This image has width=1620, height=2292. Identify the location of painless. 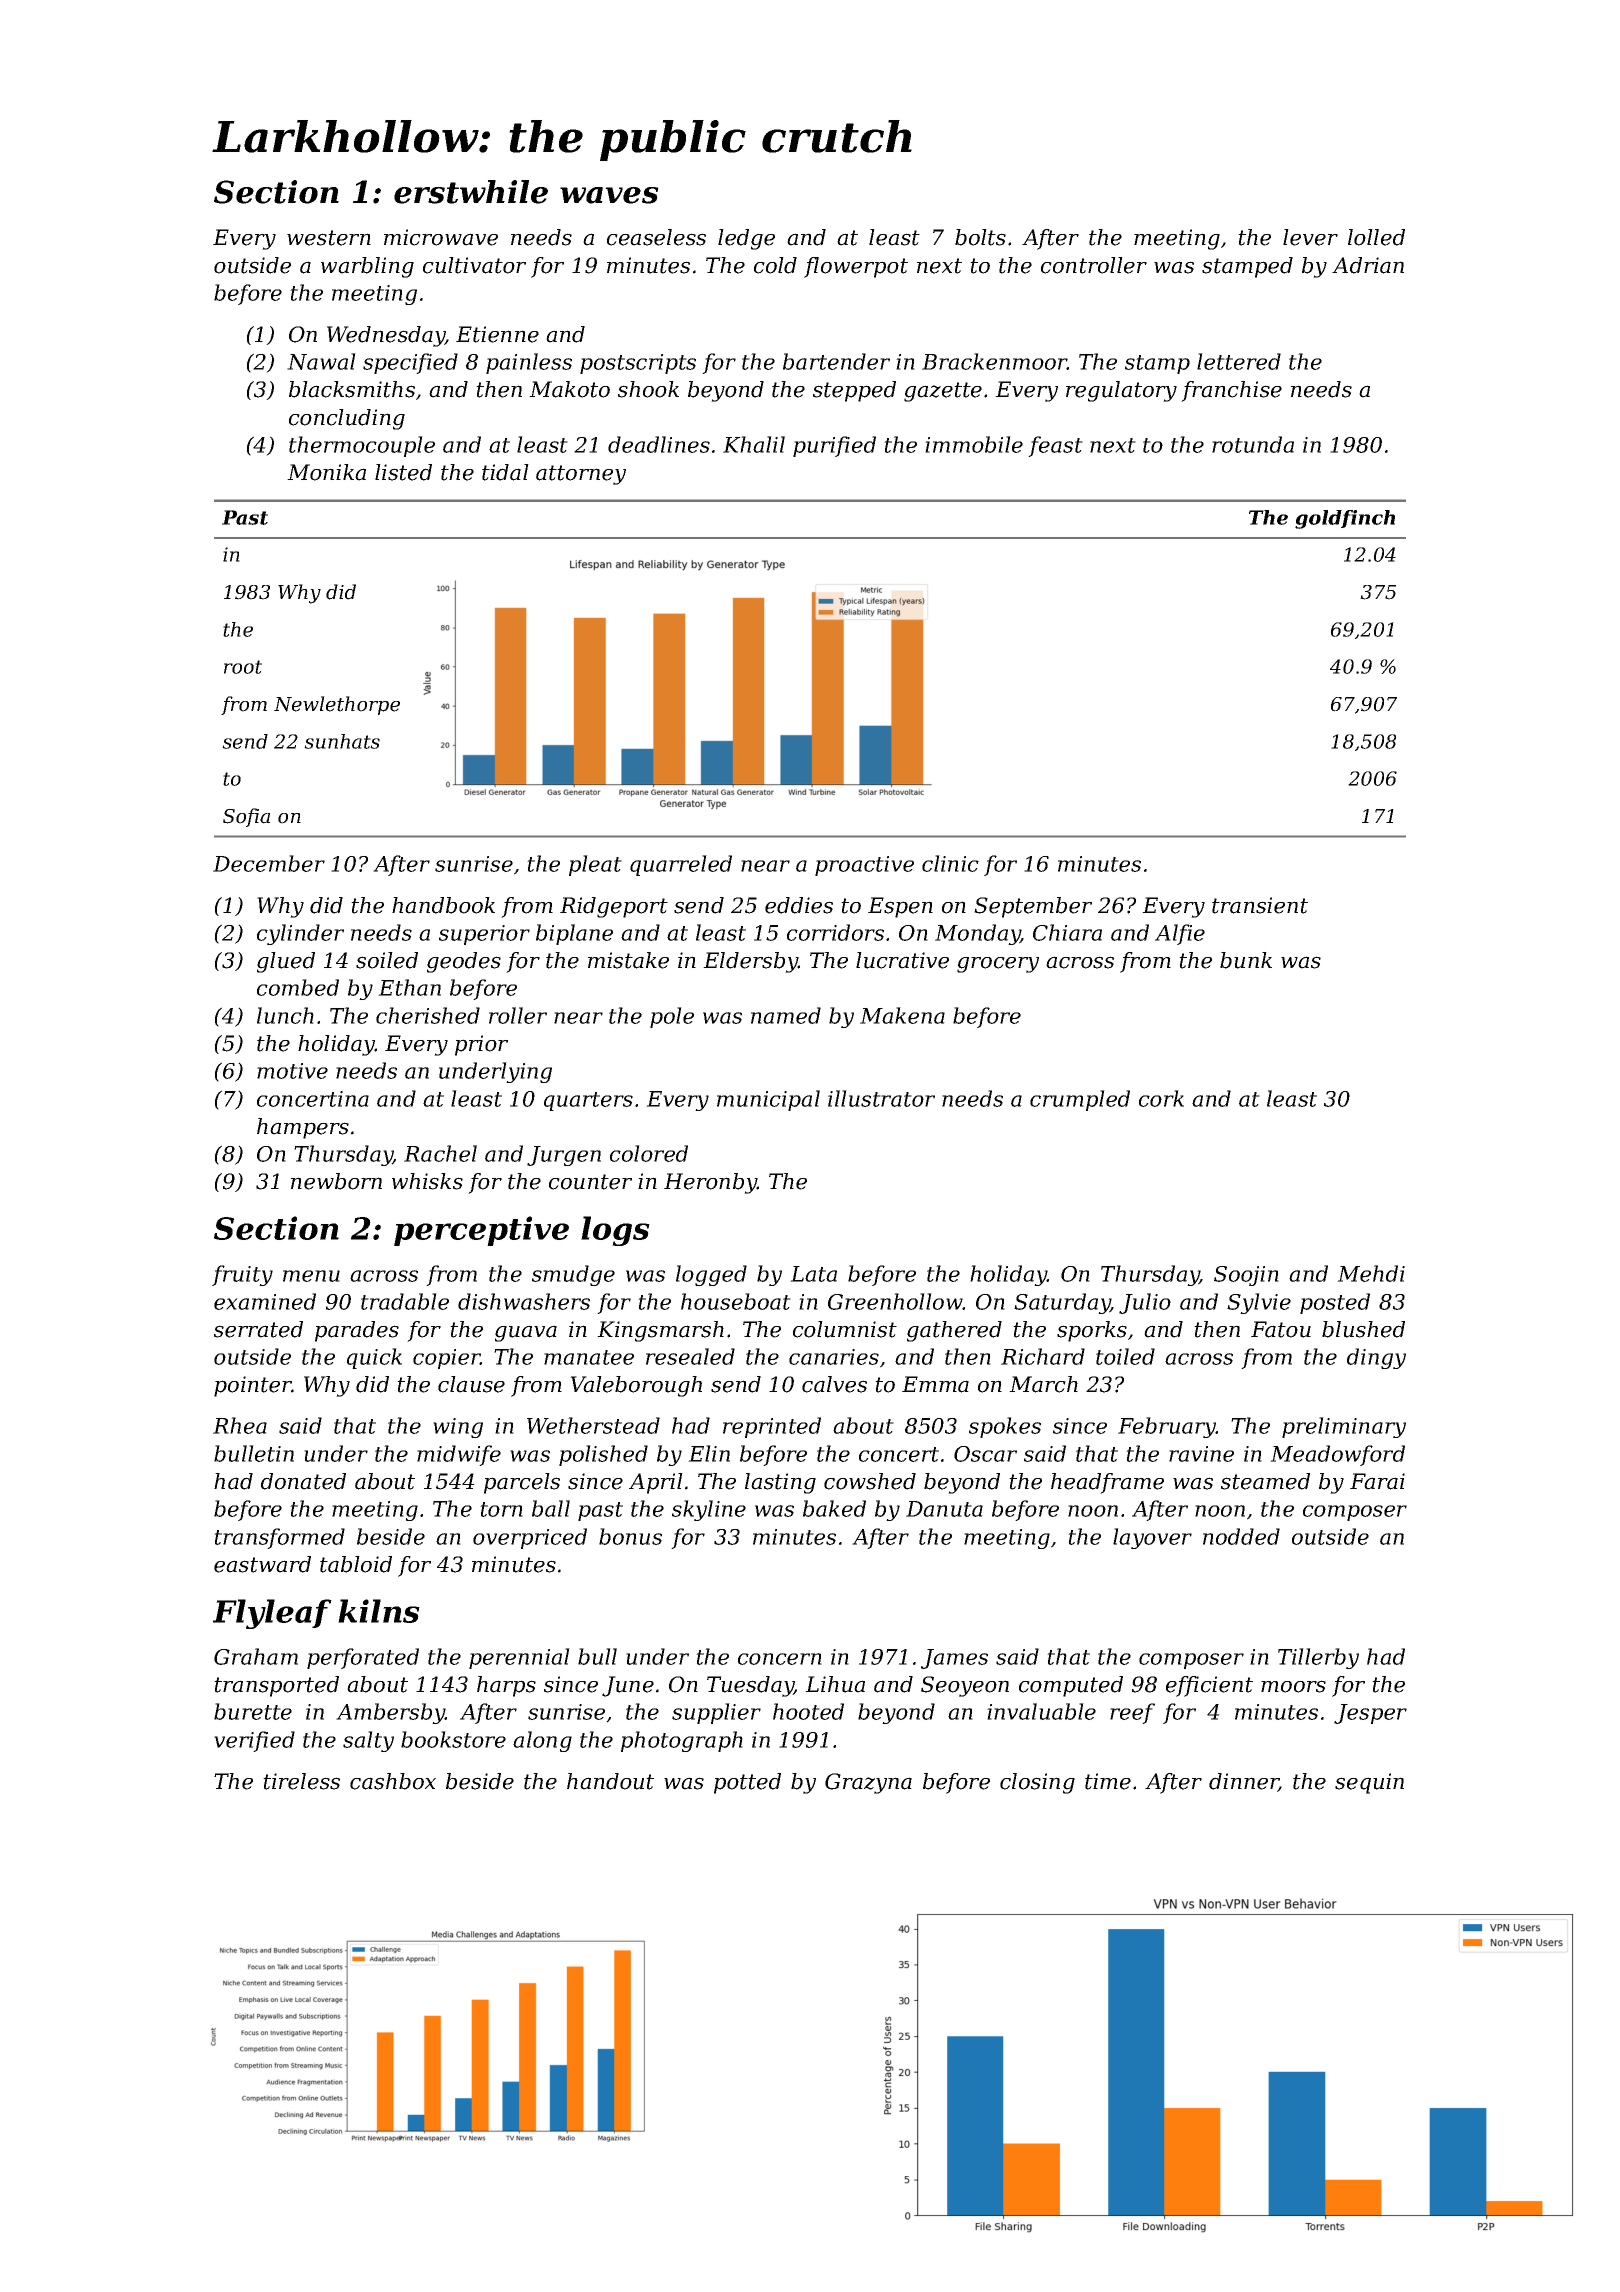
(529, 363).
